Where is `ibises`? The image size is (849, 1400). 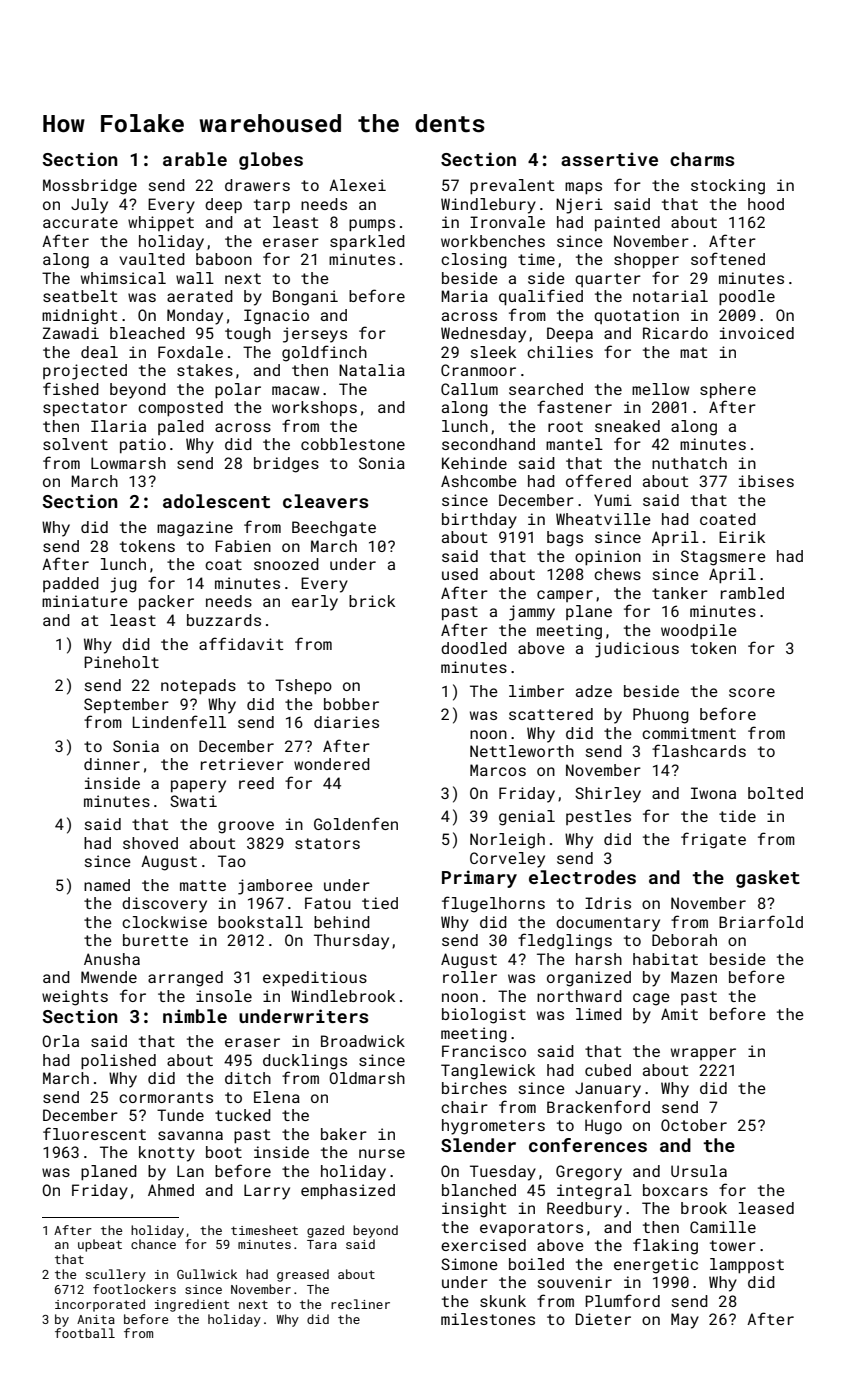 ibises is located at coordinates (766, 481).
